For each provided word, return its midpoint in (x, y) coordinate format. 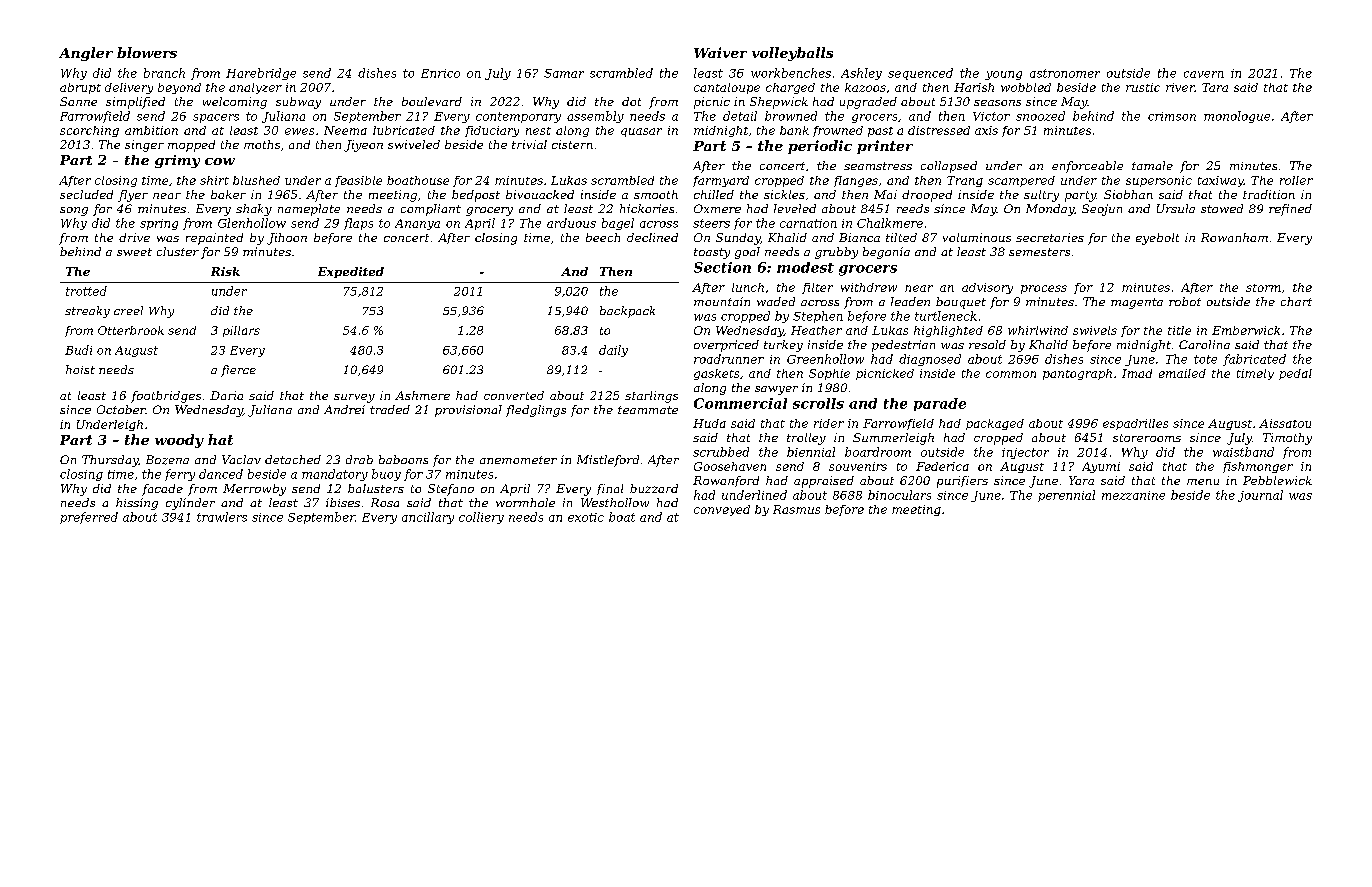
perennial (1066, 496)
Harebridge (261, 74)
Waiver (720, 52)
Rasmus (796, 509)
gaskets (716, 374)
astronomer (1065, 73)
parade (940, 404)
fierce (238, 371)
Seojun (1102, 210)
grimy (177, 161)
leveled (795, 208)
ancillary (428, 518)
